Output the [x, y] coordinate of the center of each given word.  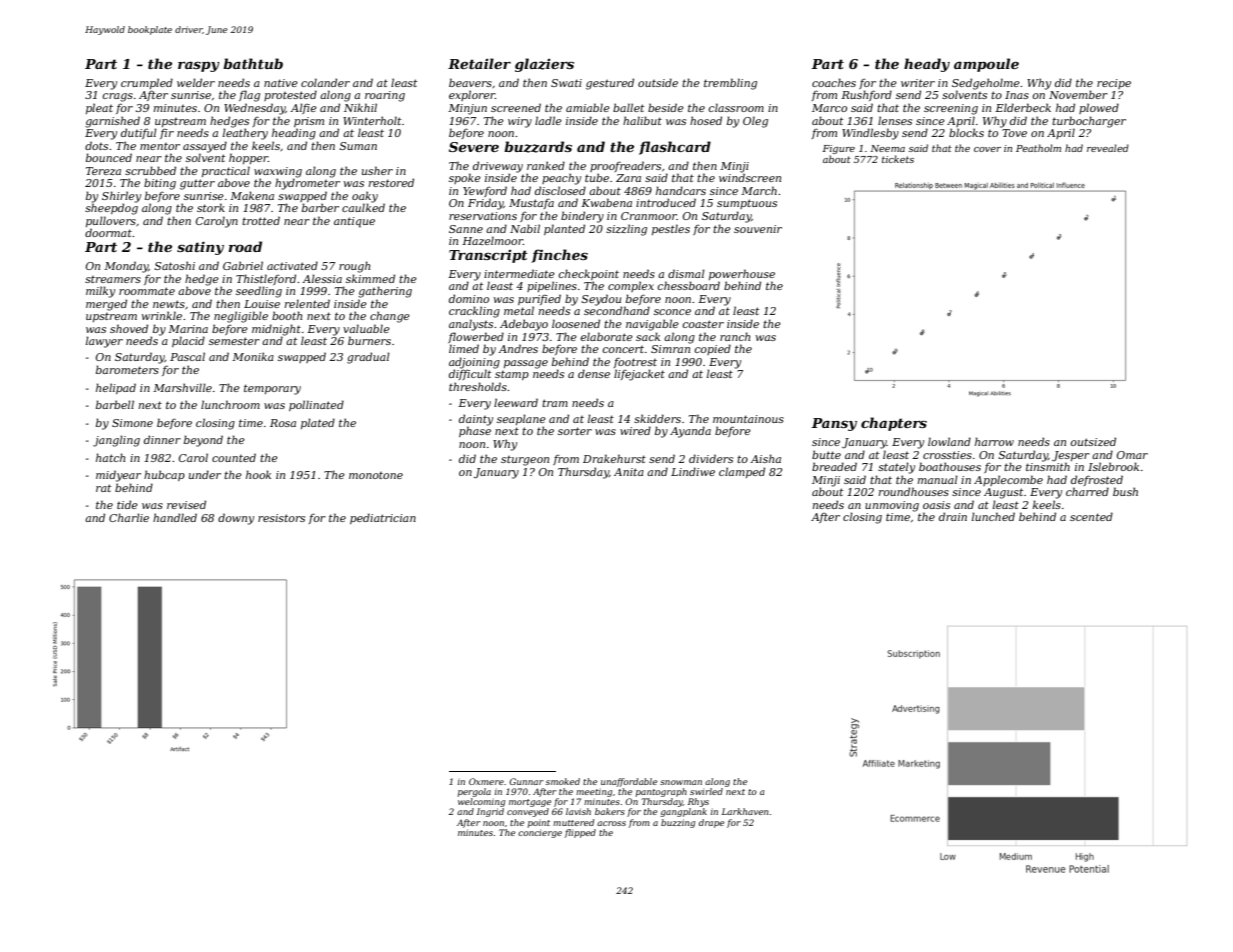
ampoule [986, 65]
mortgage [530, 803]
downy [236, 519]
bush [1125, 491]
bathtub [253, 63]
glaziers [544, 65]
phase [475, 431]
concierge [540, 834]
